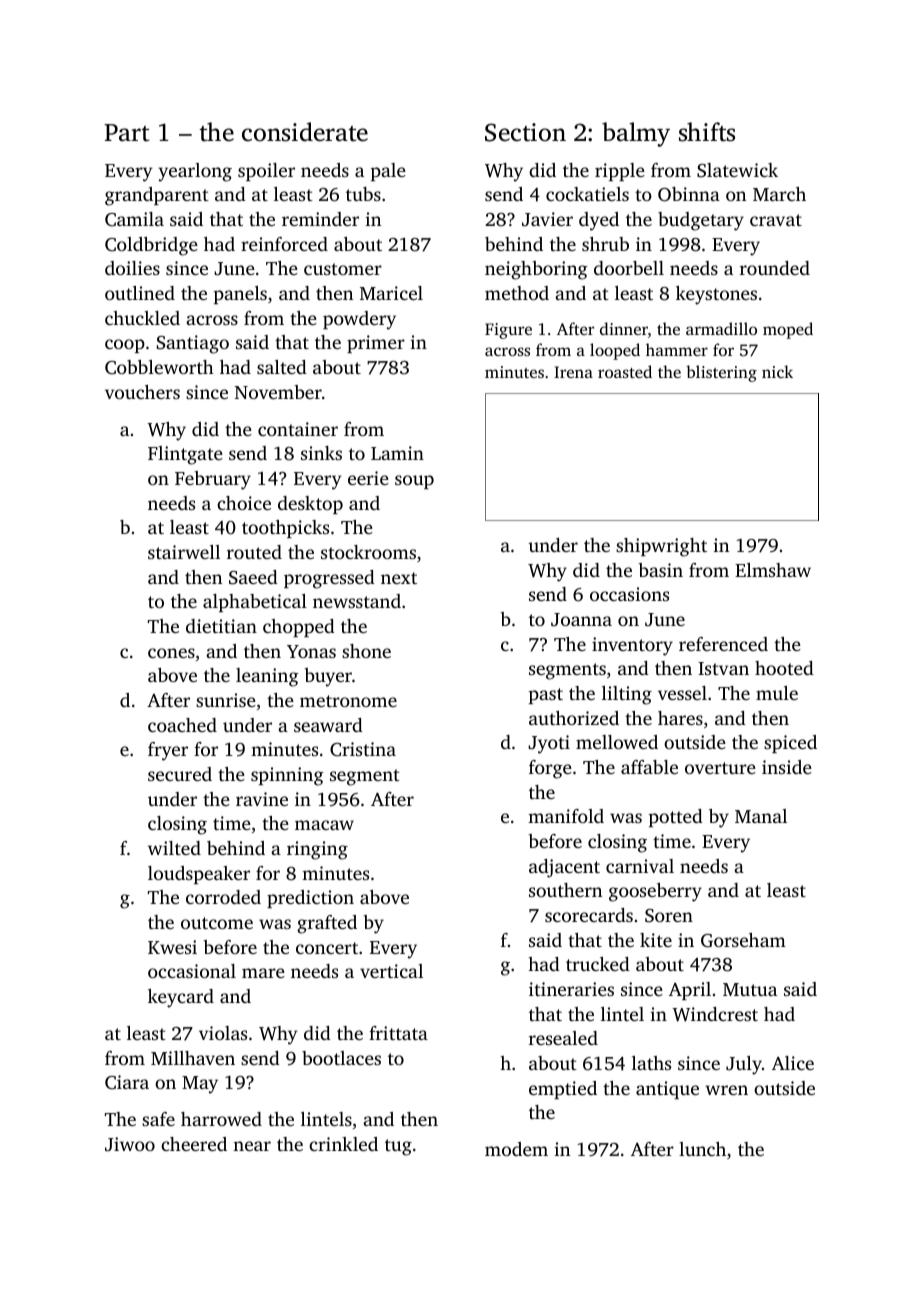 The image size is (924, 1311). Describe the element at coordinates (185, 455) in the screenshot. I see `Flintgate` at that location.
